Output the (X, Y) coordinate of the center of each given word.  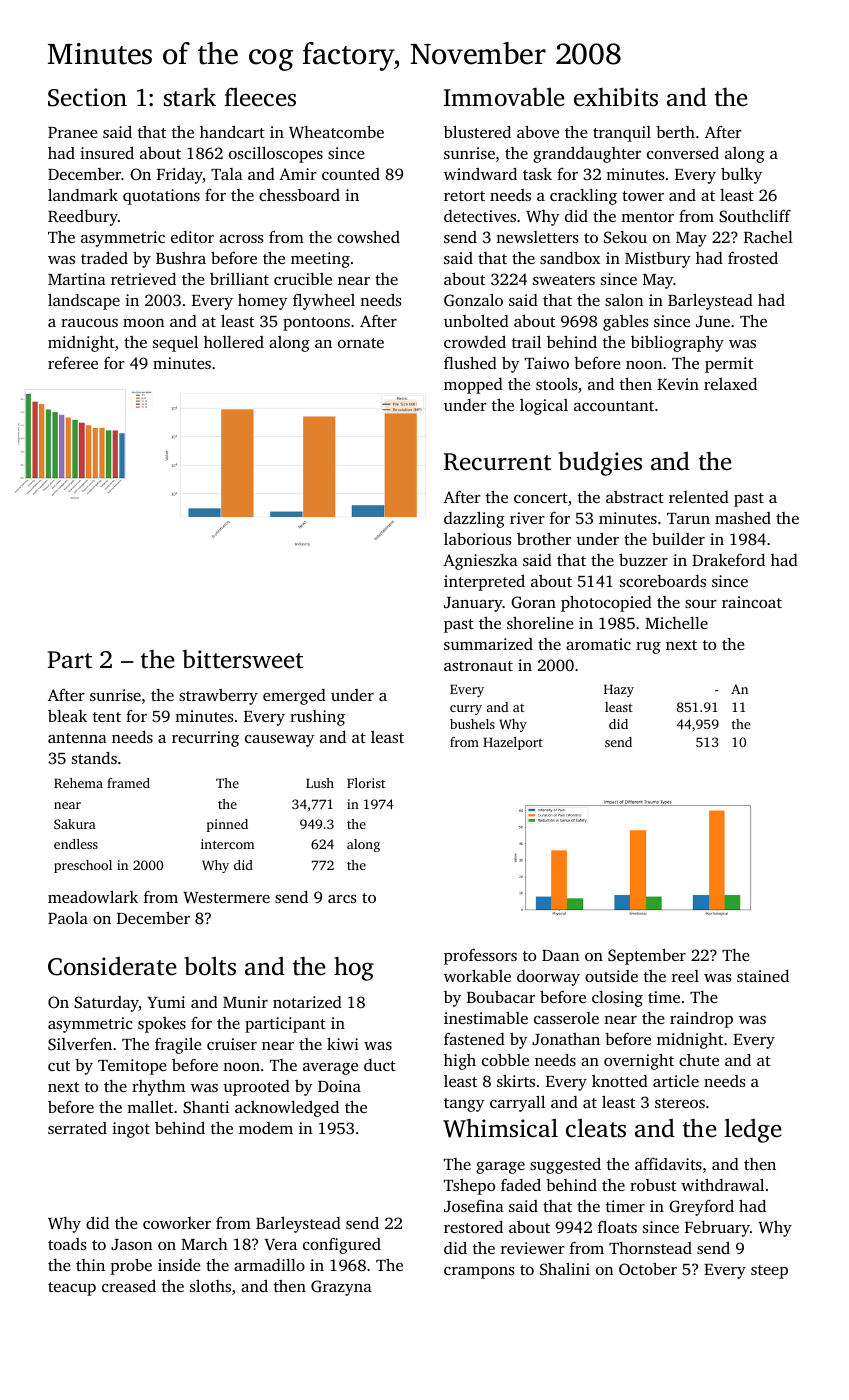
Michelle (676, 623)
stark (190, 97)
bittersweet (242, 659)
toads (67, 1244)
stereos (680, 1103)
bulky (741, 175)
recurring (205, 739)
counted (351, 174)
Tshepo (469, 1187)
